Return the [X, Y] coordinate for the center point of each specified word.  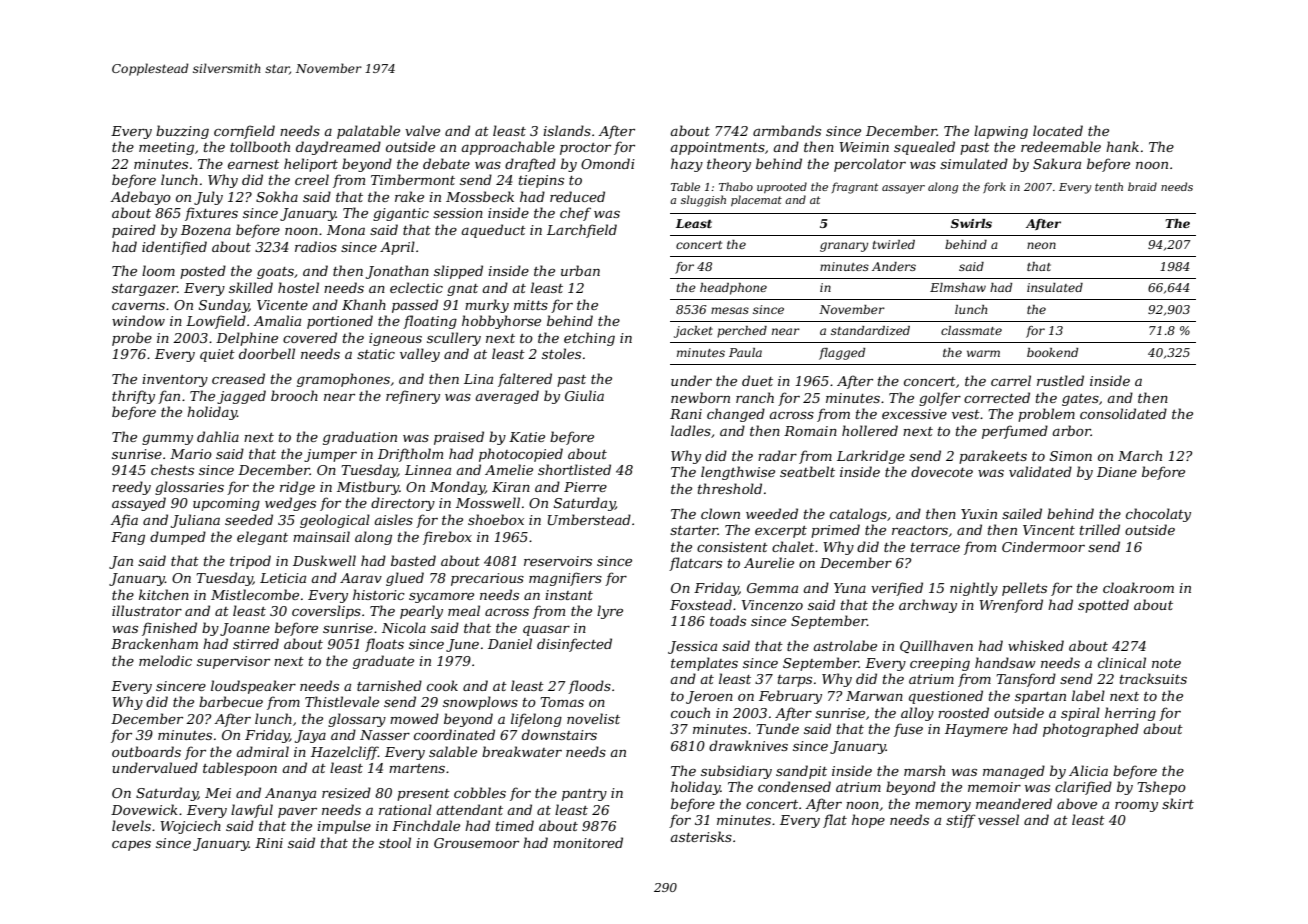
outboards [146, 751]
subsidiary [736, 772]
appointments [718, 148]
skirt [1178, 803]
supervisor [233, 662]
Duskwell [324, 560]
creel [312, 179]
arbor [1072, 430]
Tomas [562, 702]
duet [757, 380]
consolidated [1123, 413]
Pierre [585, 487]
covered [310, 337]
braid [1142, 186]
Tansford [1026, 680]
